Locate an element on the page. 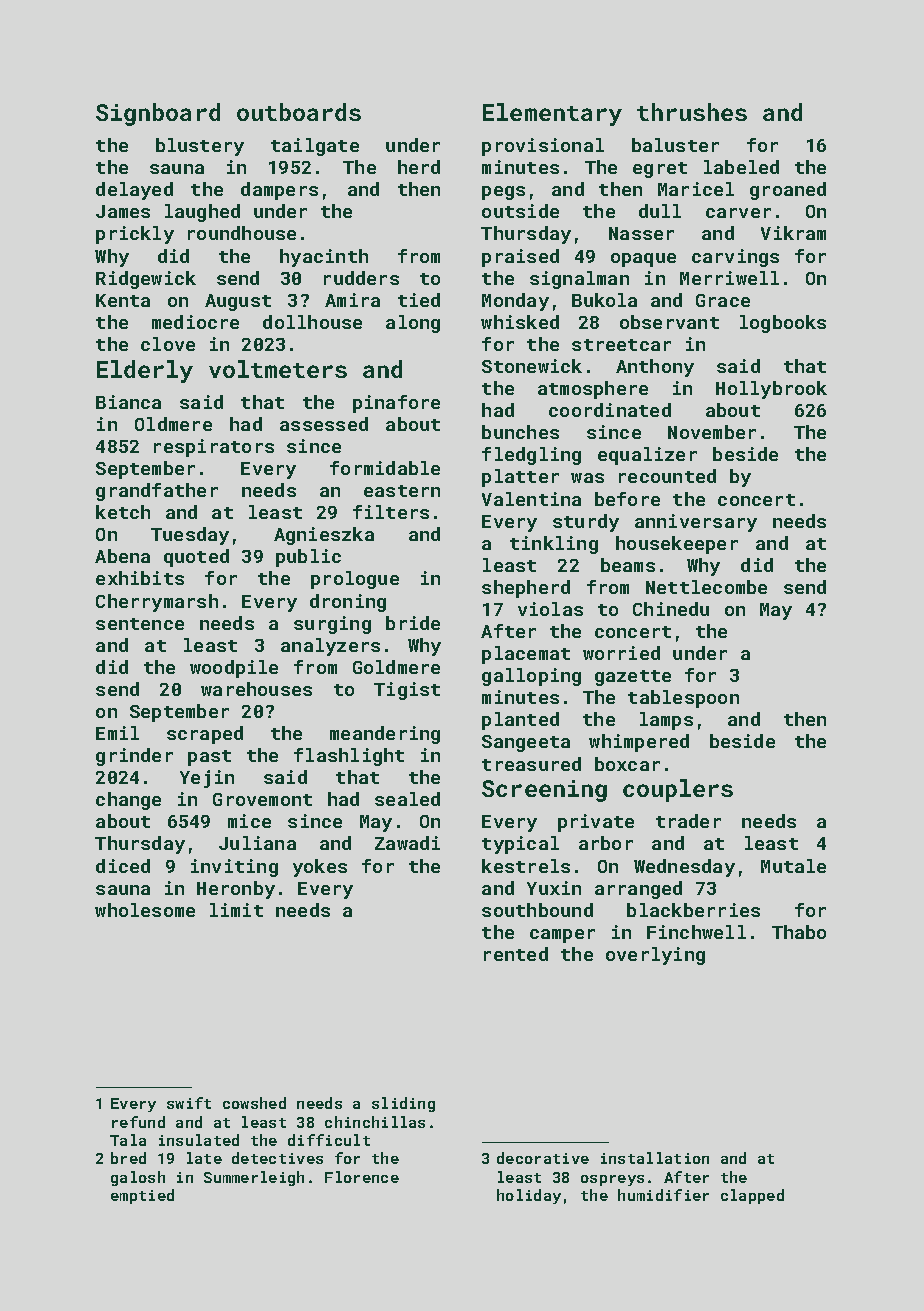  Florence is located at coordinates (362, 1177).
